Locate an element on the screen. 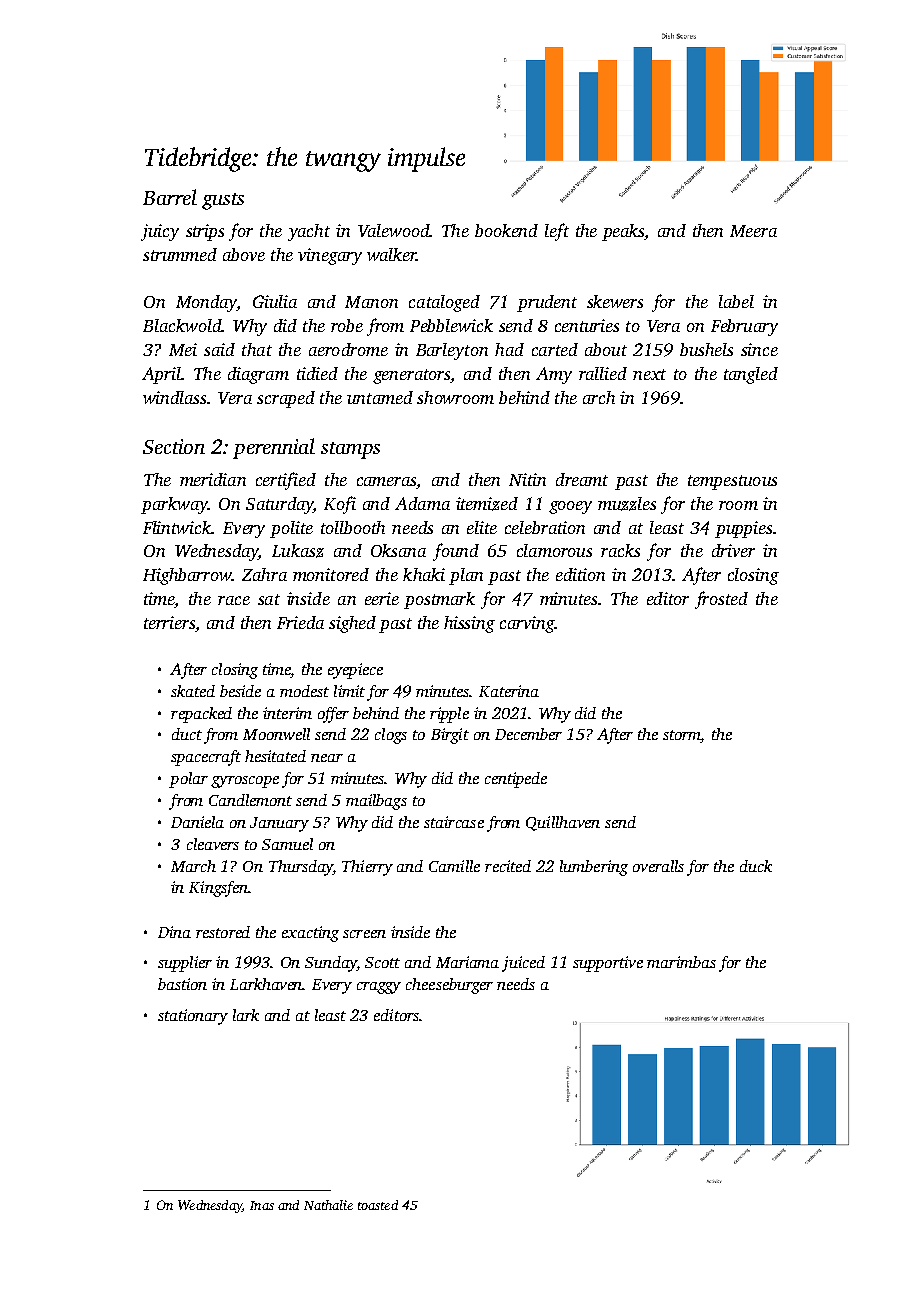 This screenshot has width=921, height=1309. Mariama is located at coordinates (467, 962).
